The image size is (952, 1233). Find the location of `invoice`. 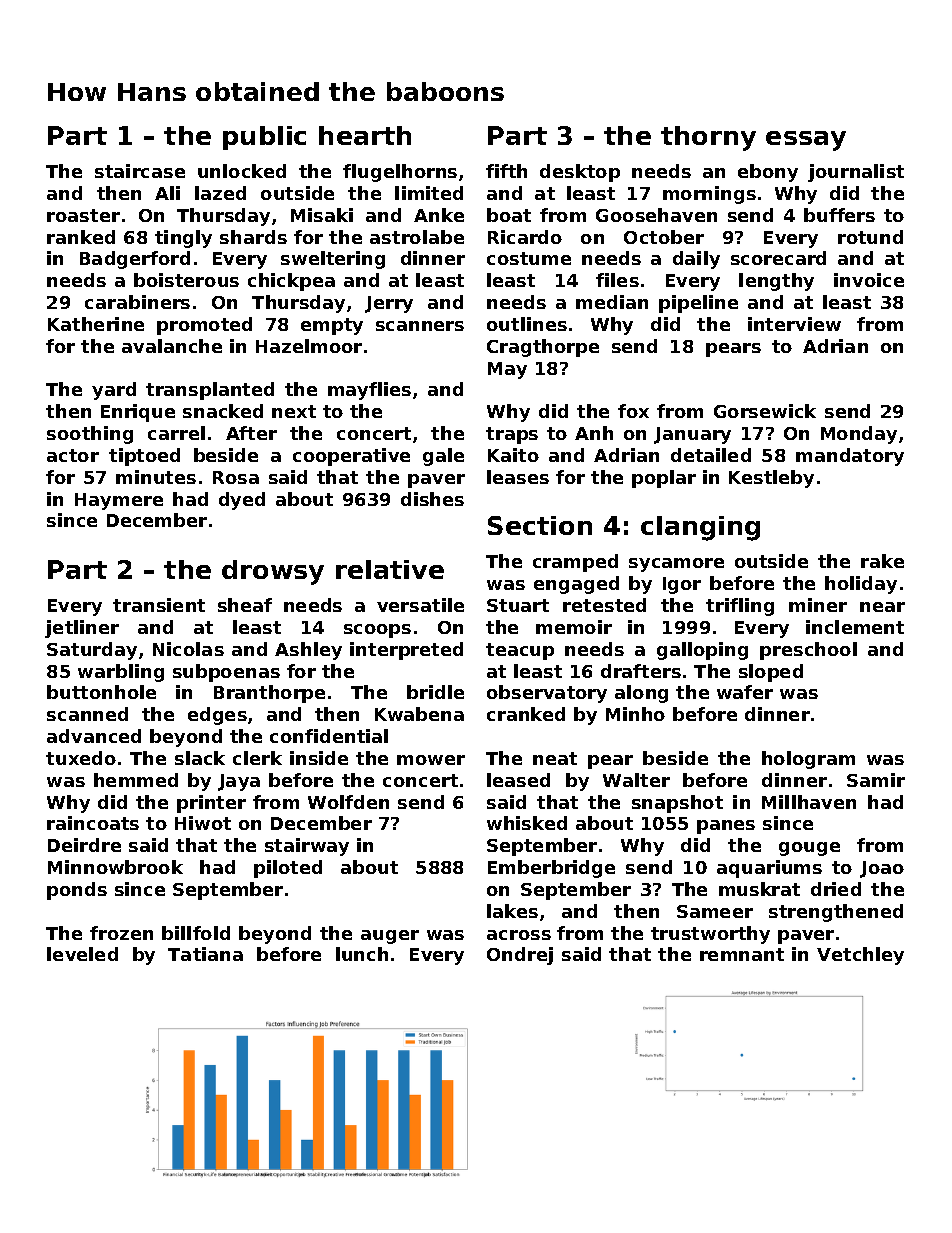

invoice is located at coordinates (869, 280).
